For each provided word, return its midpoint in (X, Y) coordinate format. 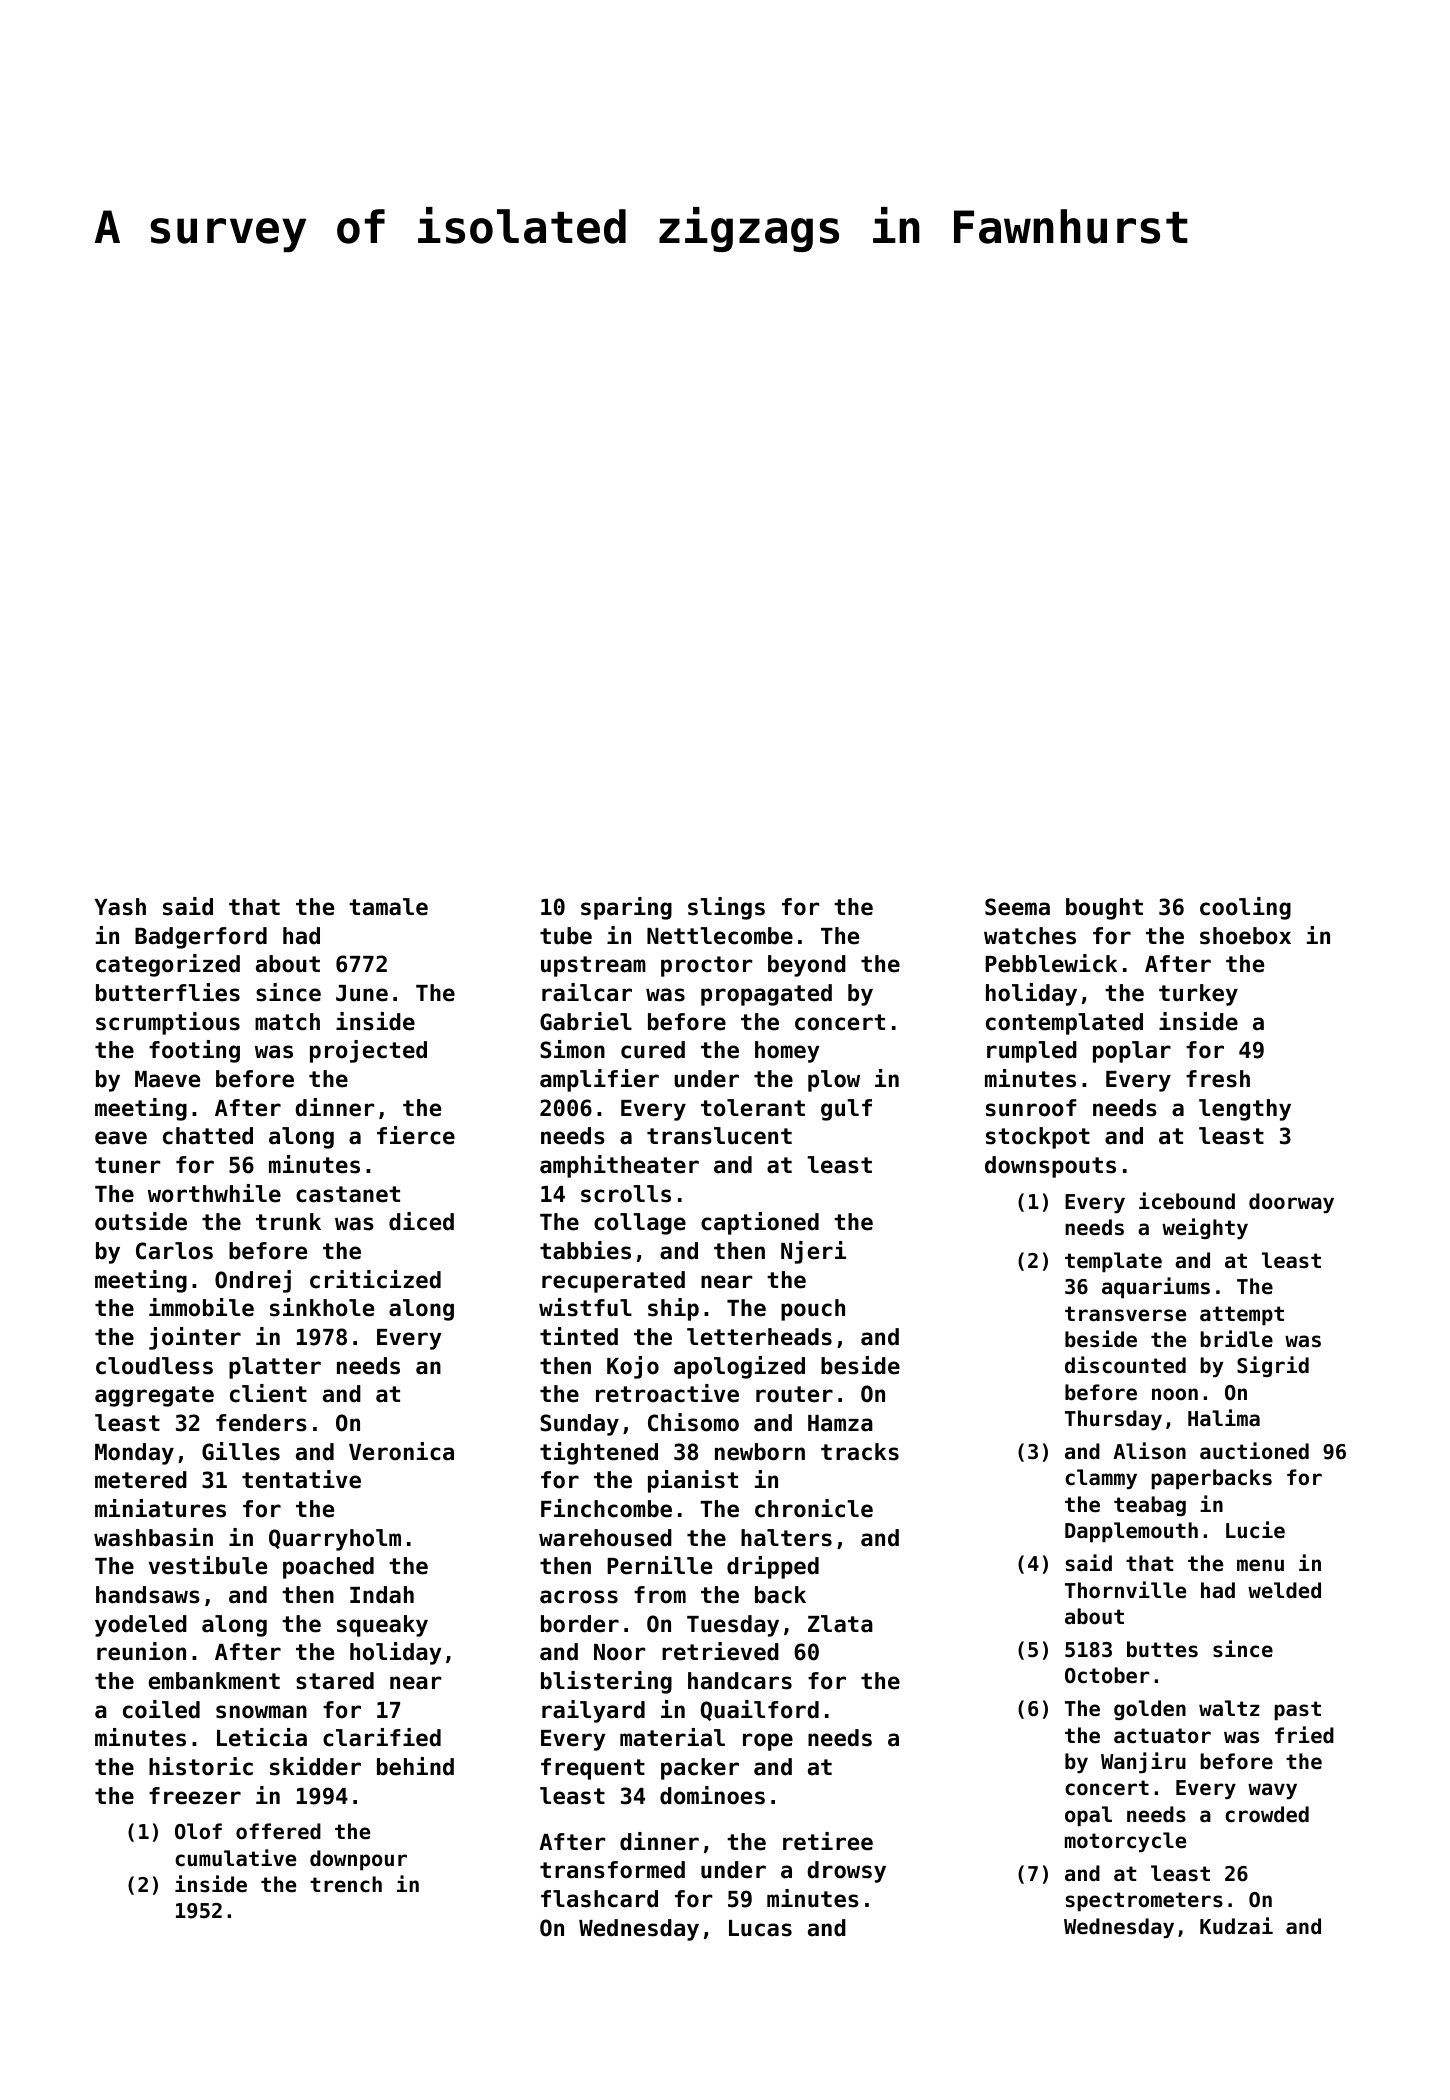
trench (346, 1884)
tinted (579, 1336)
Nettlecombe (720, 936)
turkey (1198, 995)
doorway (1291, 1203)
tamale (388, 907)
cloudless (154, 1366)
